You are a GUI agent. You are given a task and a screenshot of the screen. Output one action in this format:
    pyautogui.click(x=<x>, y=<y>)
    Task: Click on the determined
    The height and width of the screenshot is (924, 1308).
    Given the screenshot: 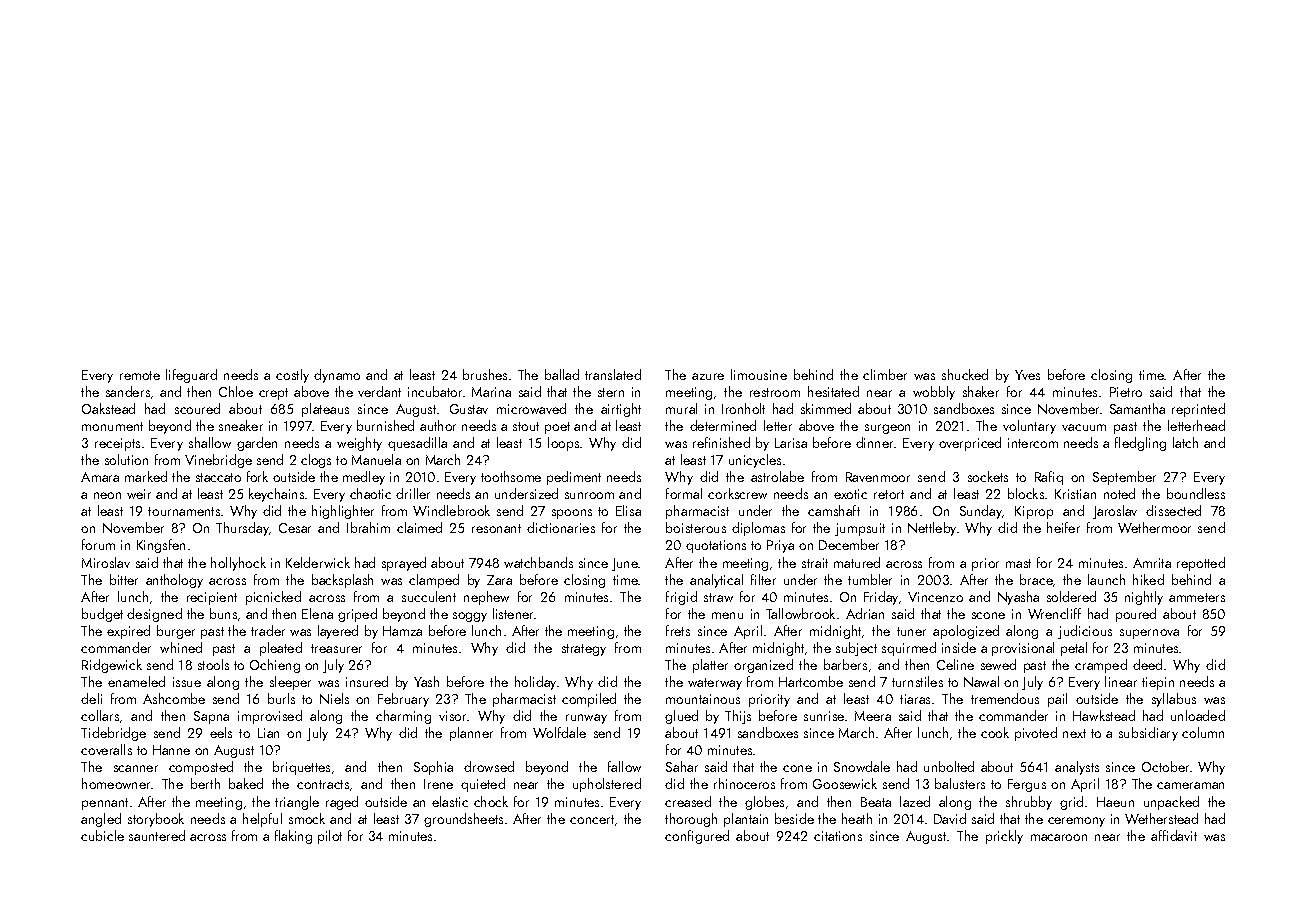 What is the action you would take?
    pyautogui.click(x=723, y=425)
